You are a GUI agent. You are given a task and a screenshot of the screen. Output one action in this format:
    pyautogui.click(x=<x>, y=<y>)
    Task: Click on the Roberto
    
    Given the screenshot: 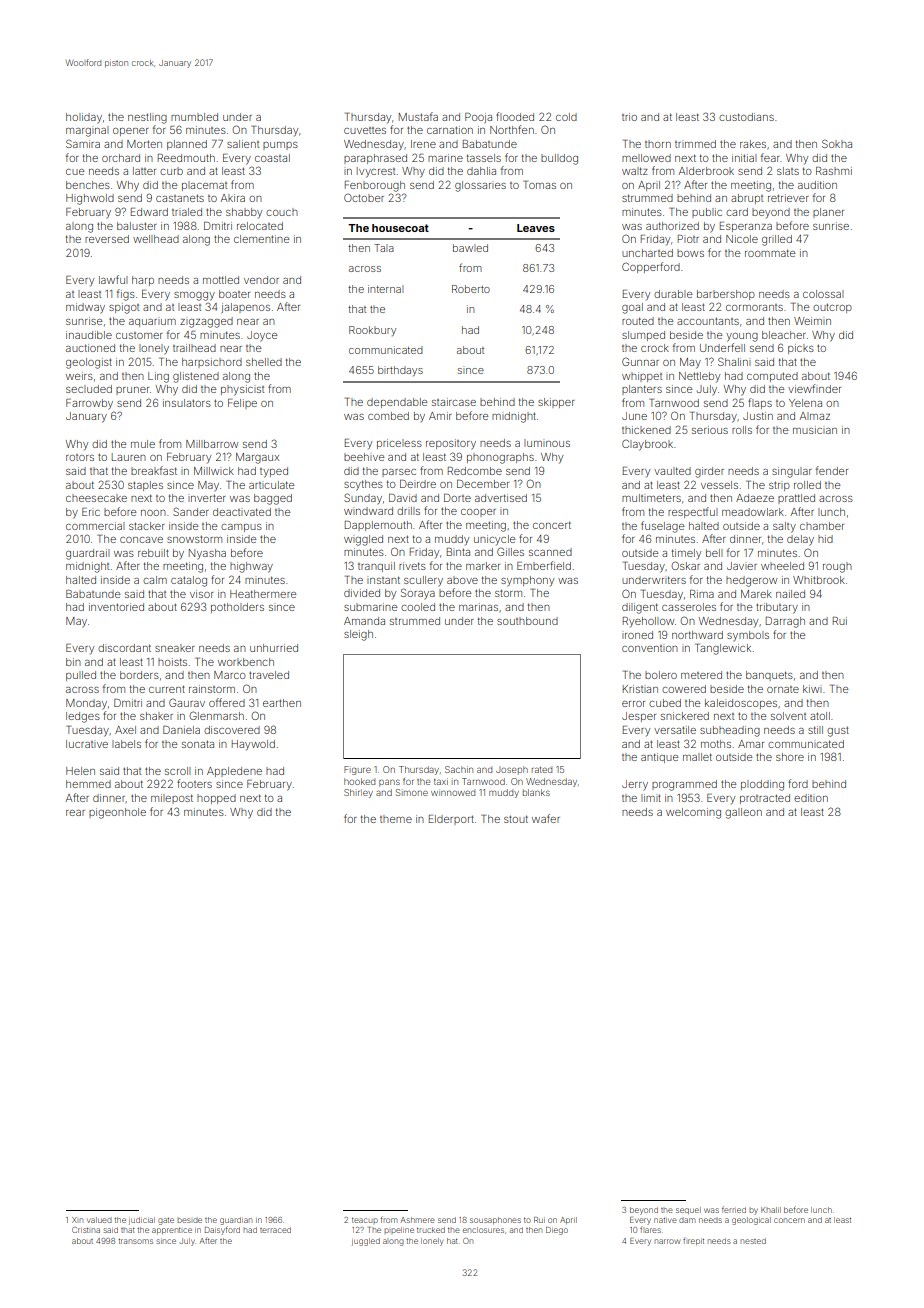 What is the action you would take?
    pyautogui.click(x=471, y=289)
